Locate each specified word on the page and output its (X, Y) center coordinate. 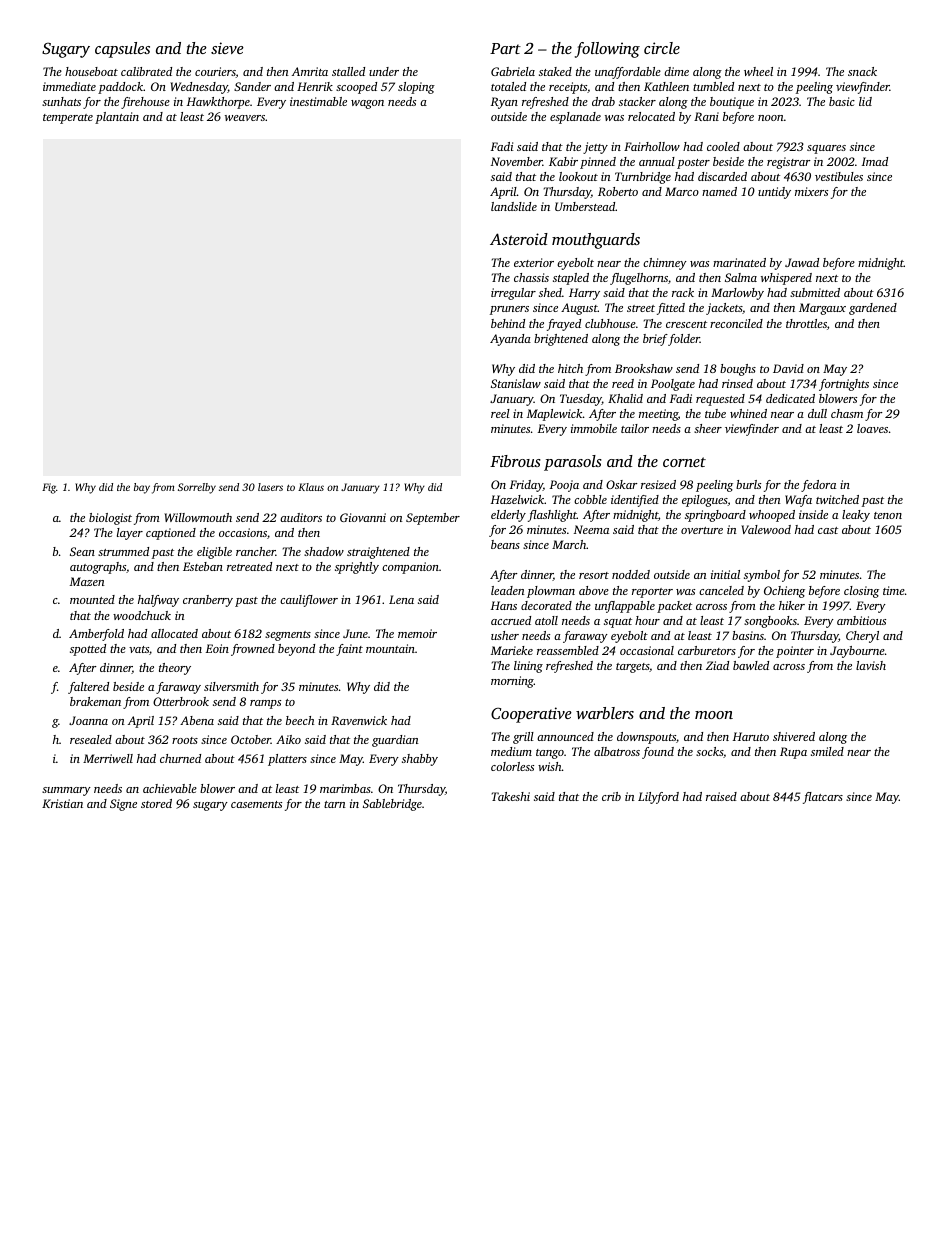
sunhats (61, 101)
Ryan (504, 103)
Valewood (766, 529)
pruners (509, 310)
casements (256, 804)
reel (500, 413)
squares (826, 149)
